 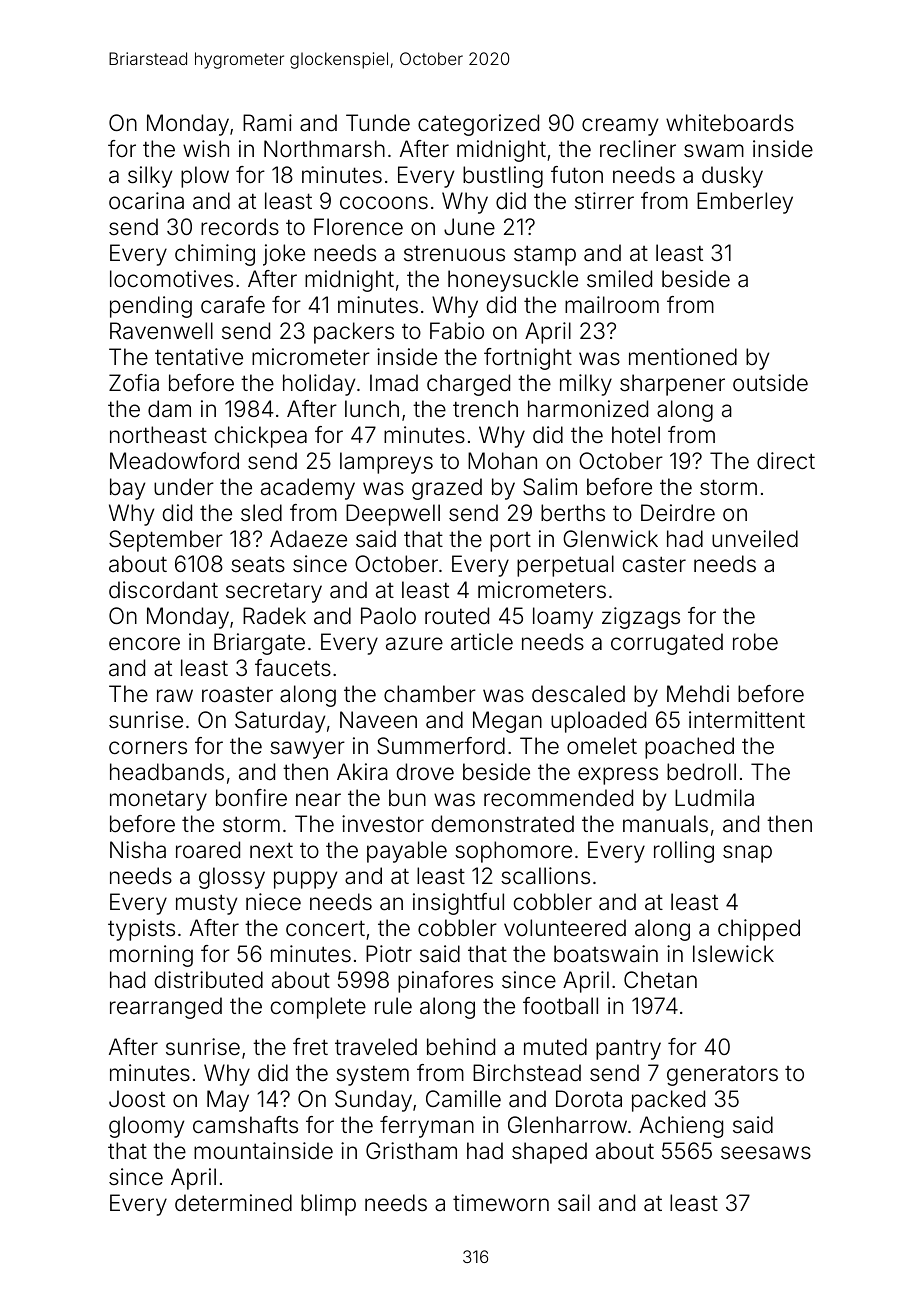 What do you see at coordinates (151, 307) in the screenshot?
I see `pending` at bounding box center [151, 307].
